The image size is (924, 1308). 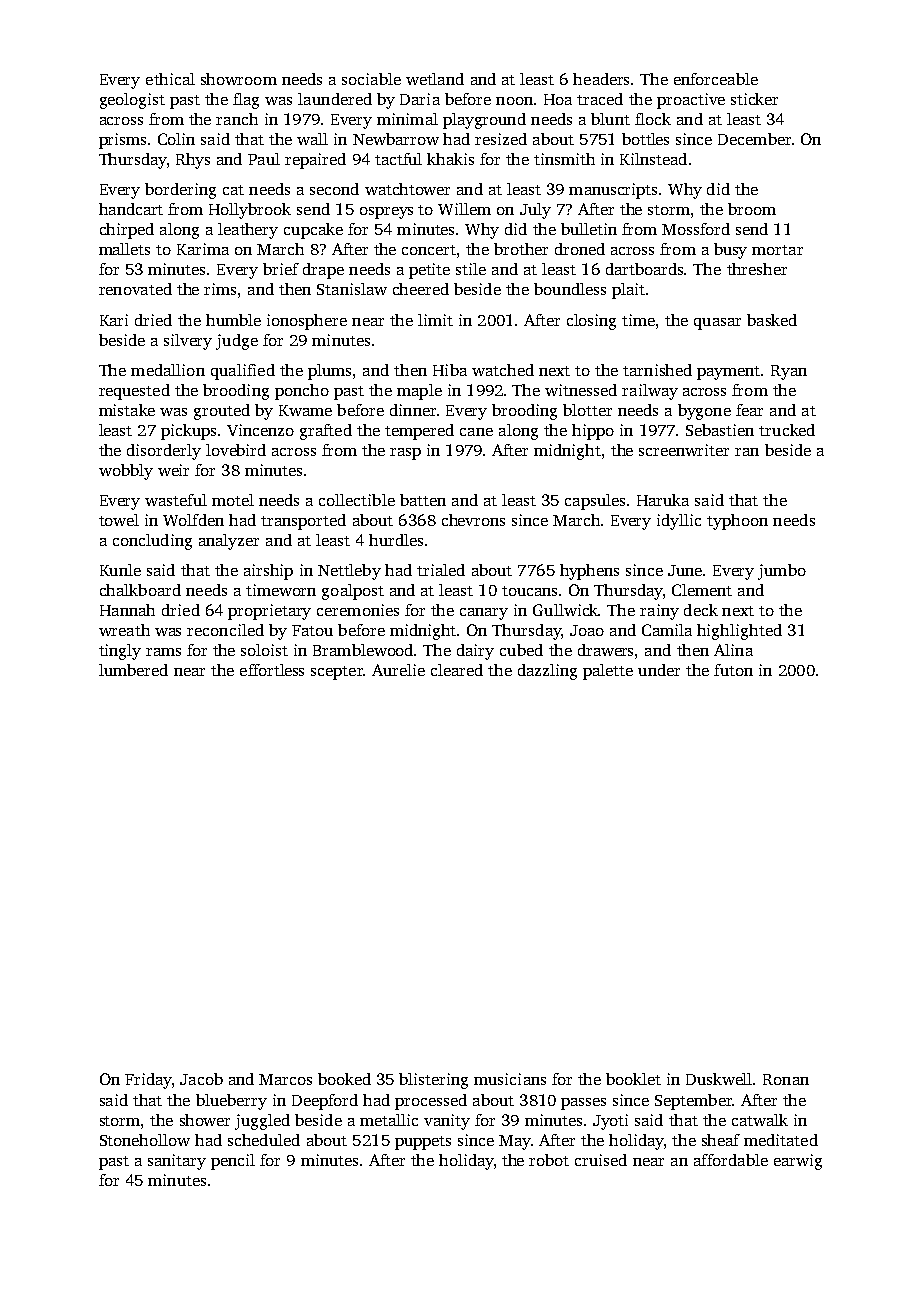 What do you see at coordinates (733, 670) in the page?
I see `futon` at bounding box center [733, 670].
